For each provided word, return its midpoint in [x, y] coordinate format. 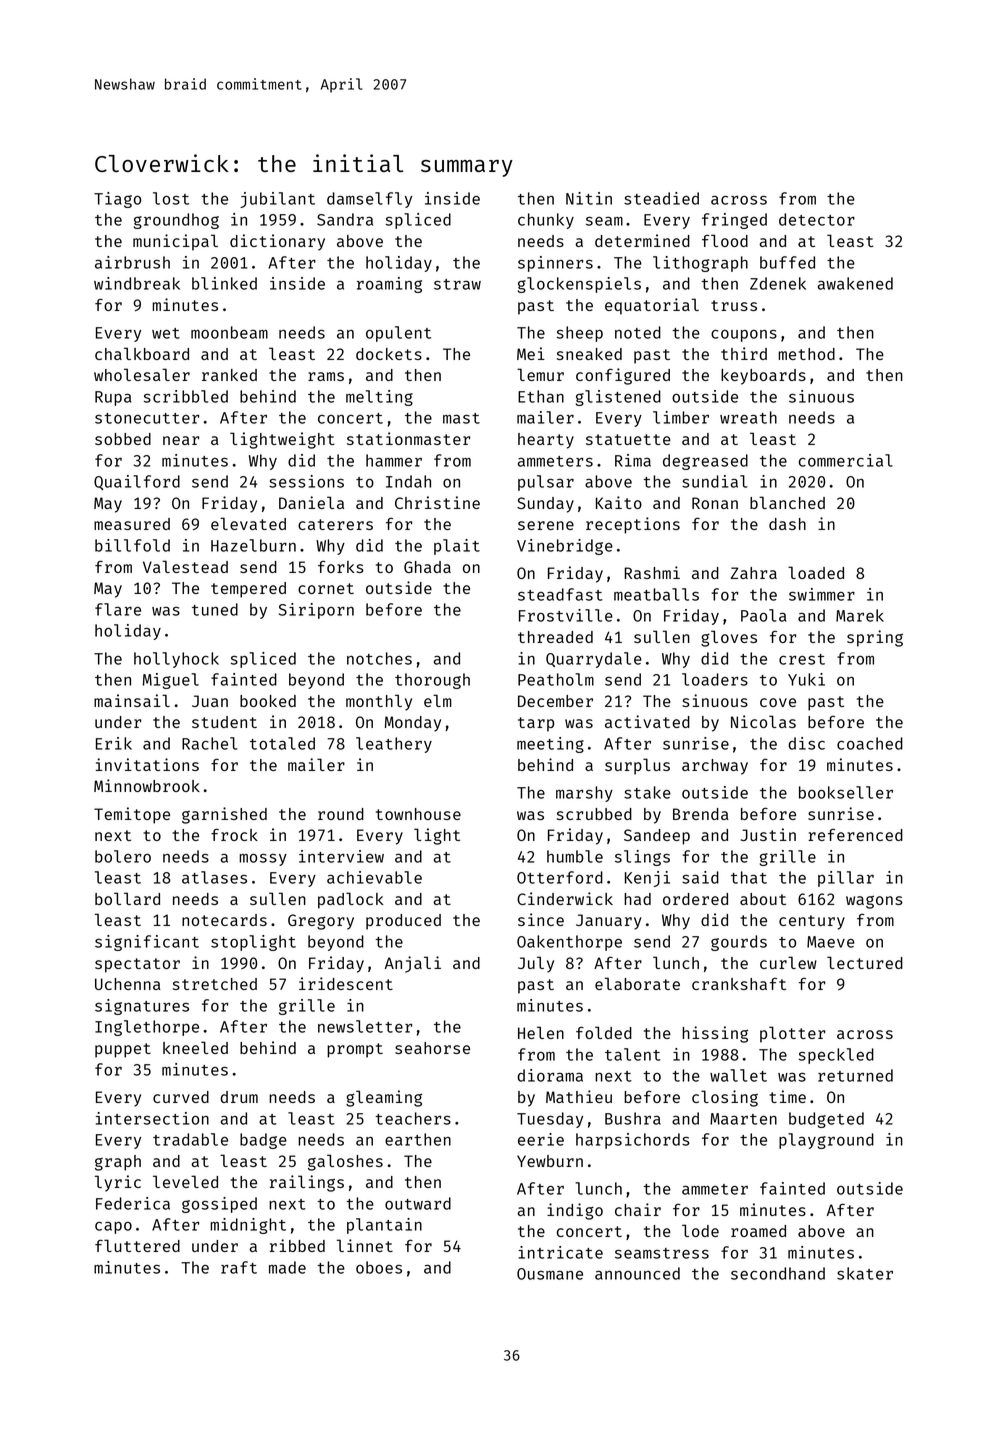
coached [870, 743]
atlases [214, 877]
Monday [413, 724]
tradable [190, 1139]
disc [806, 743]
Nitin [589, 198]
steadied [661, 198]
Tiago [117, 200]
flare [118, 609]
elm [438, 700]
